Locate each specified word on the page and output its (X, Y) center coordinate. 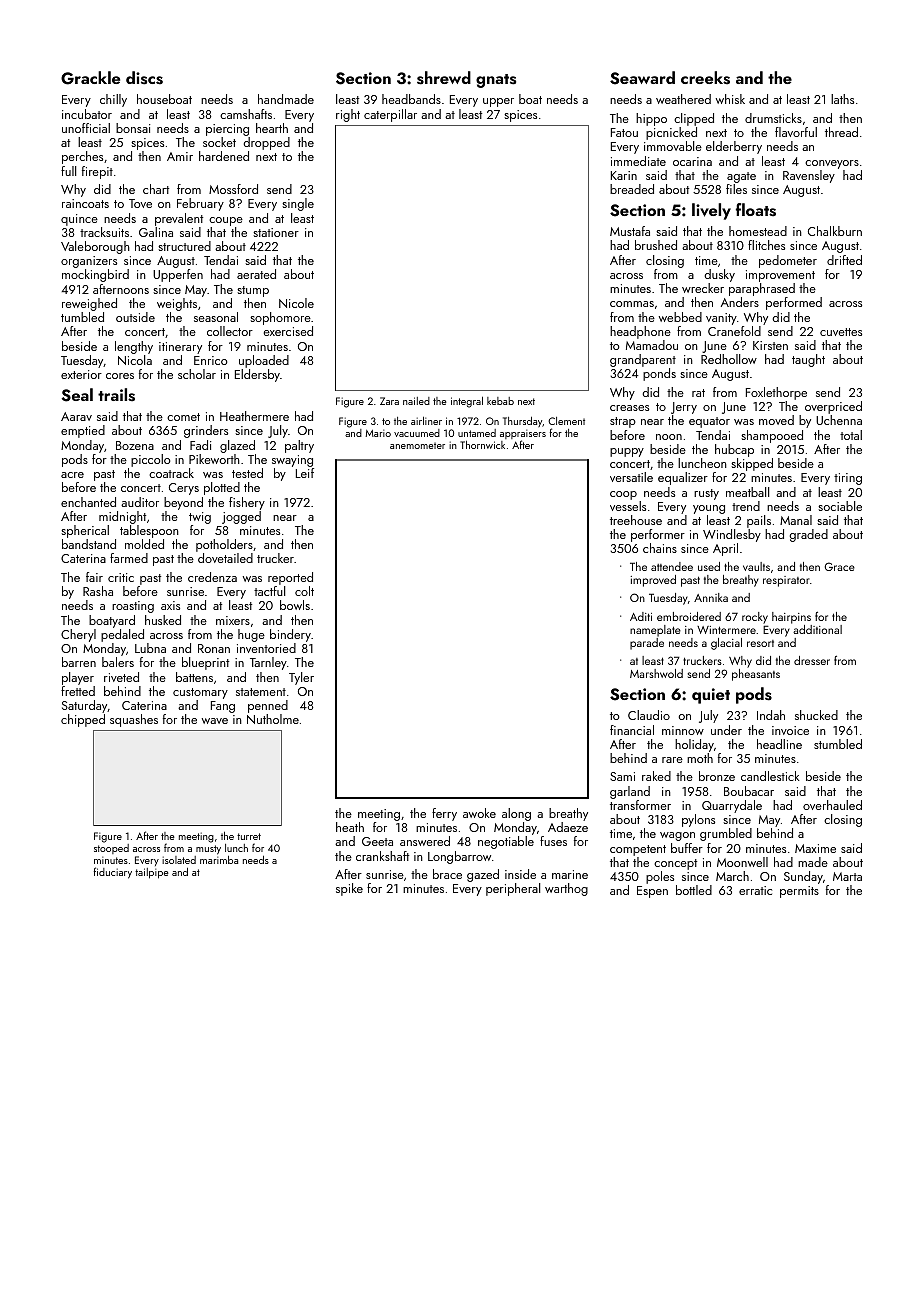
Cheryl (78, 635)
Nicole (296, 303)
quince (79, 220)
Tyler (301, 678)
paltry (299, 446)
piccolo (150, 460)
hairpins (791, 618)
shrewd (444, 78)
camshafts (246, 114)
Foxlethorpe (776, 393)
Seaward (642, 78)
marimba (219, 860)
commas (632, 304)
